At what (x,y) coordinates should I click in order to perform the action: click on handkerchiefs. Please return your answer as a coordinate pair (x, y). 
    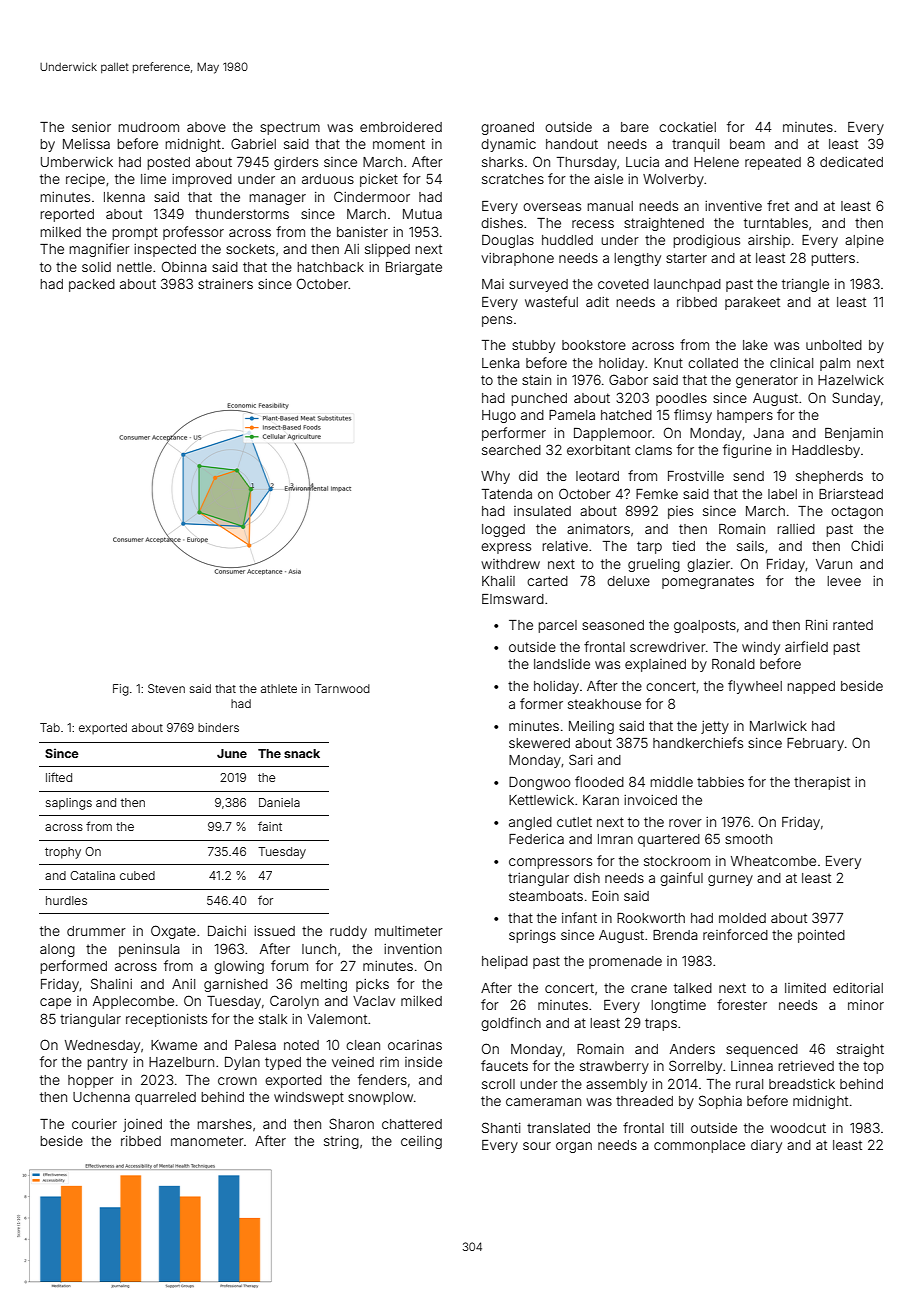
    Looking at the image, I should click on (698, 742).
